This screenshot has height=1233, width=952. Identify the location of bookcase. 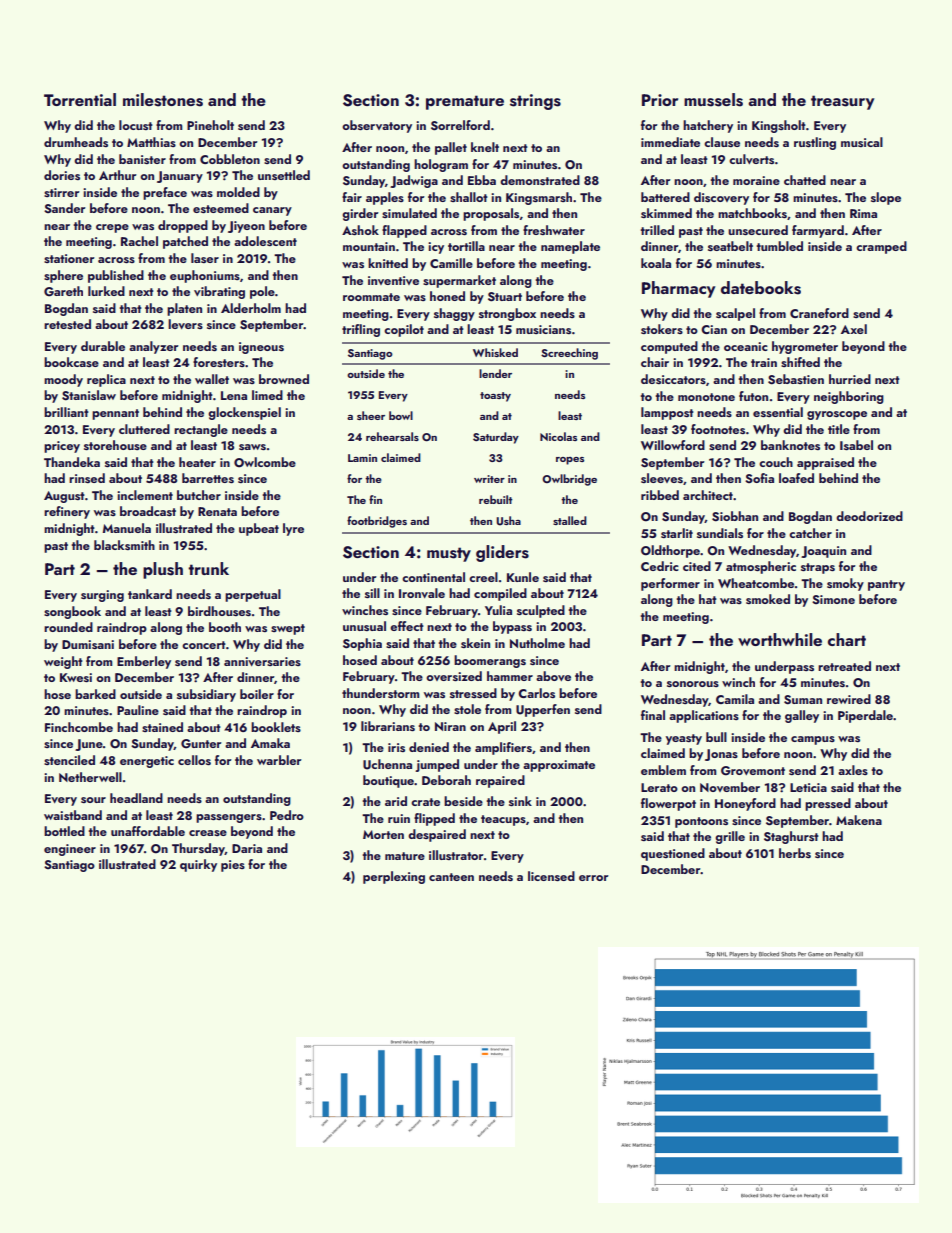
(71, 362).
